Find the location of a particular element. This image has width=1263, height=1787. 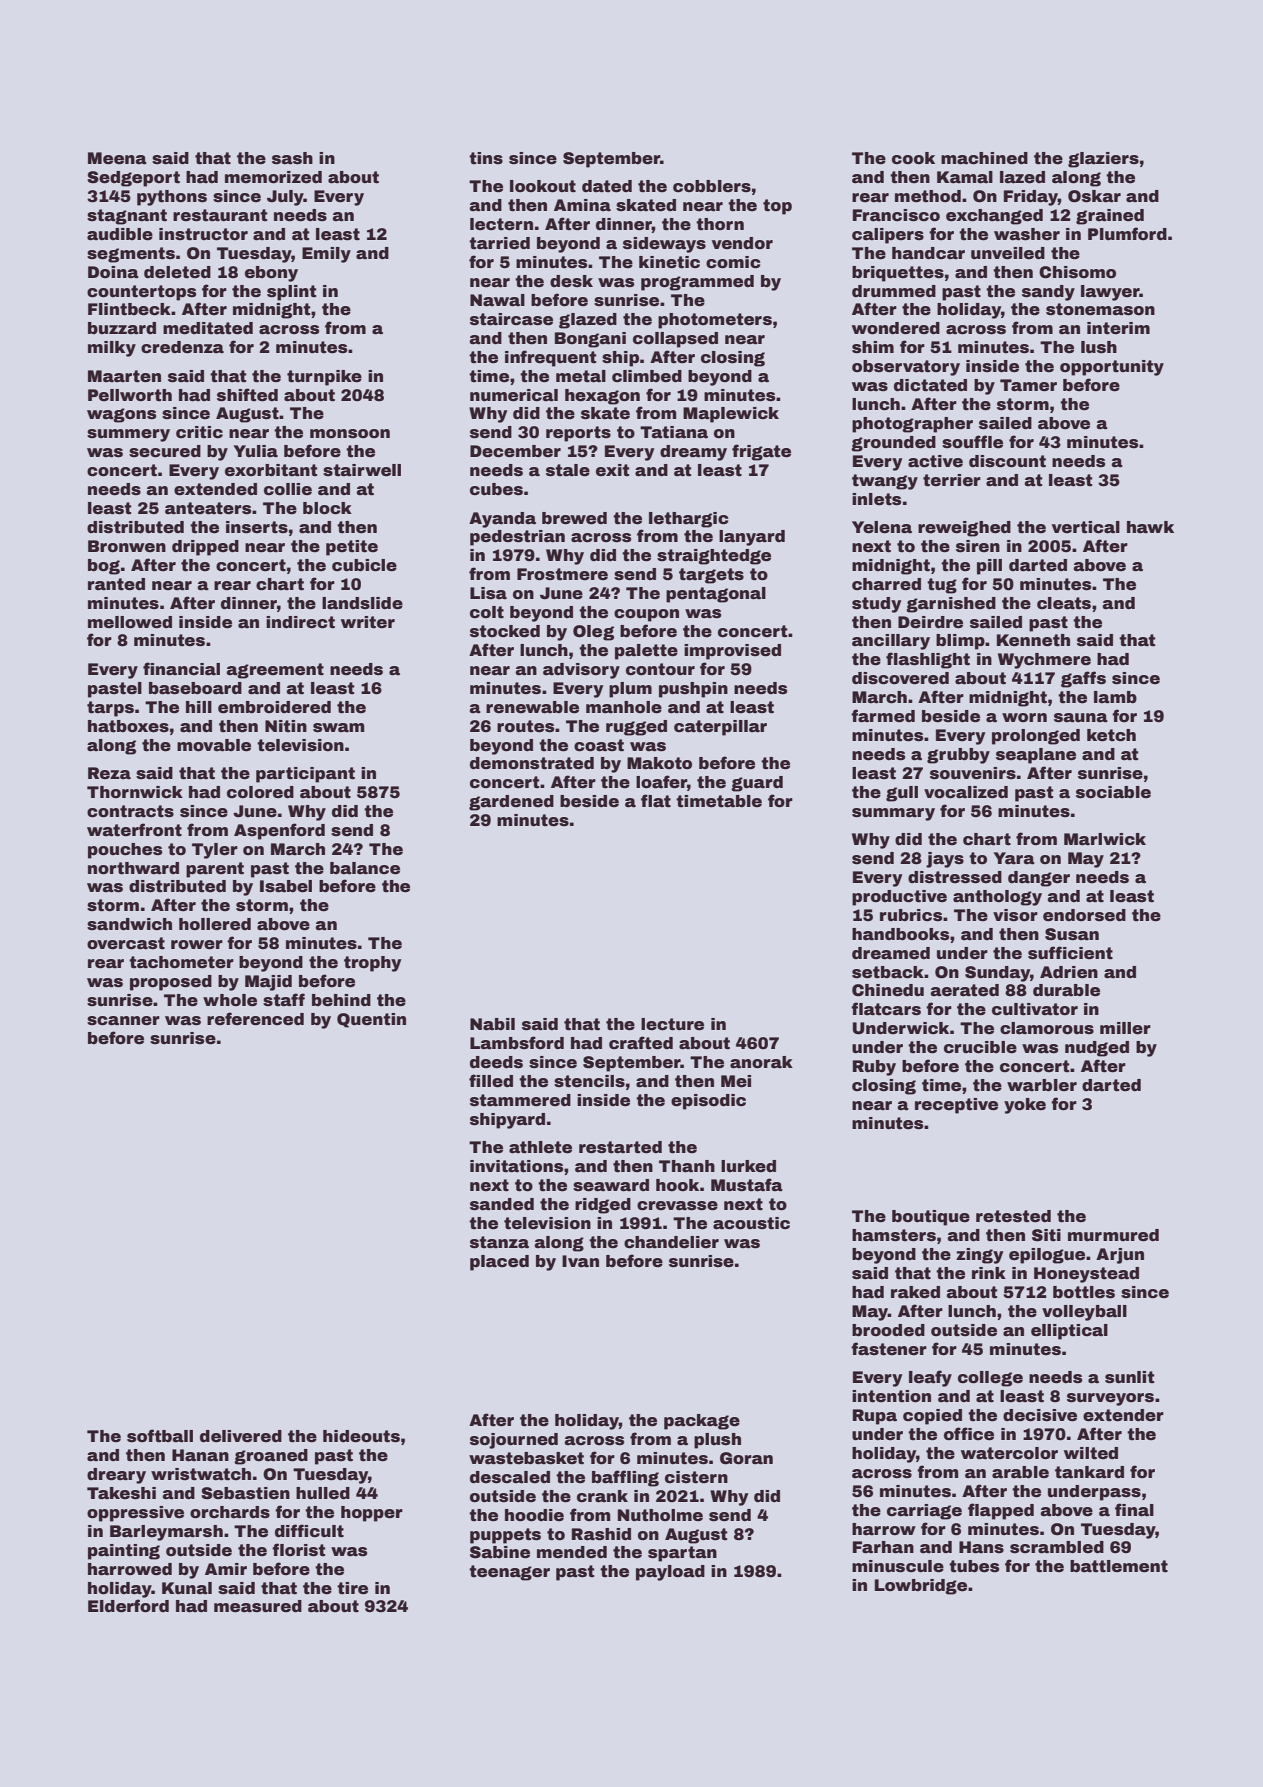

movable is located at coordinates (214, 745).
